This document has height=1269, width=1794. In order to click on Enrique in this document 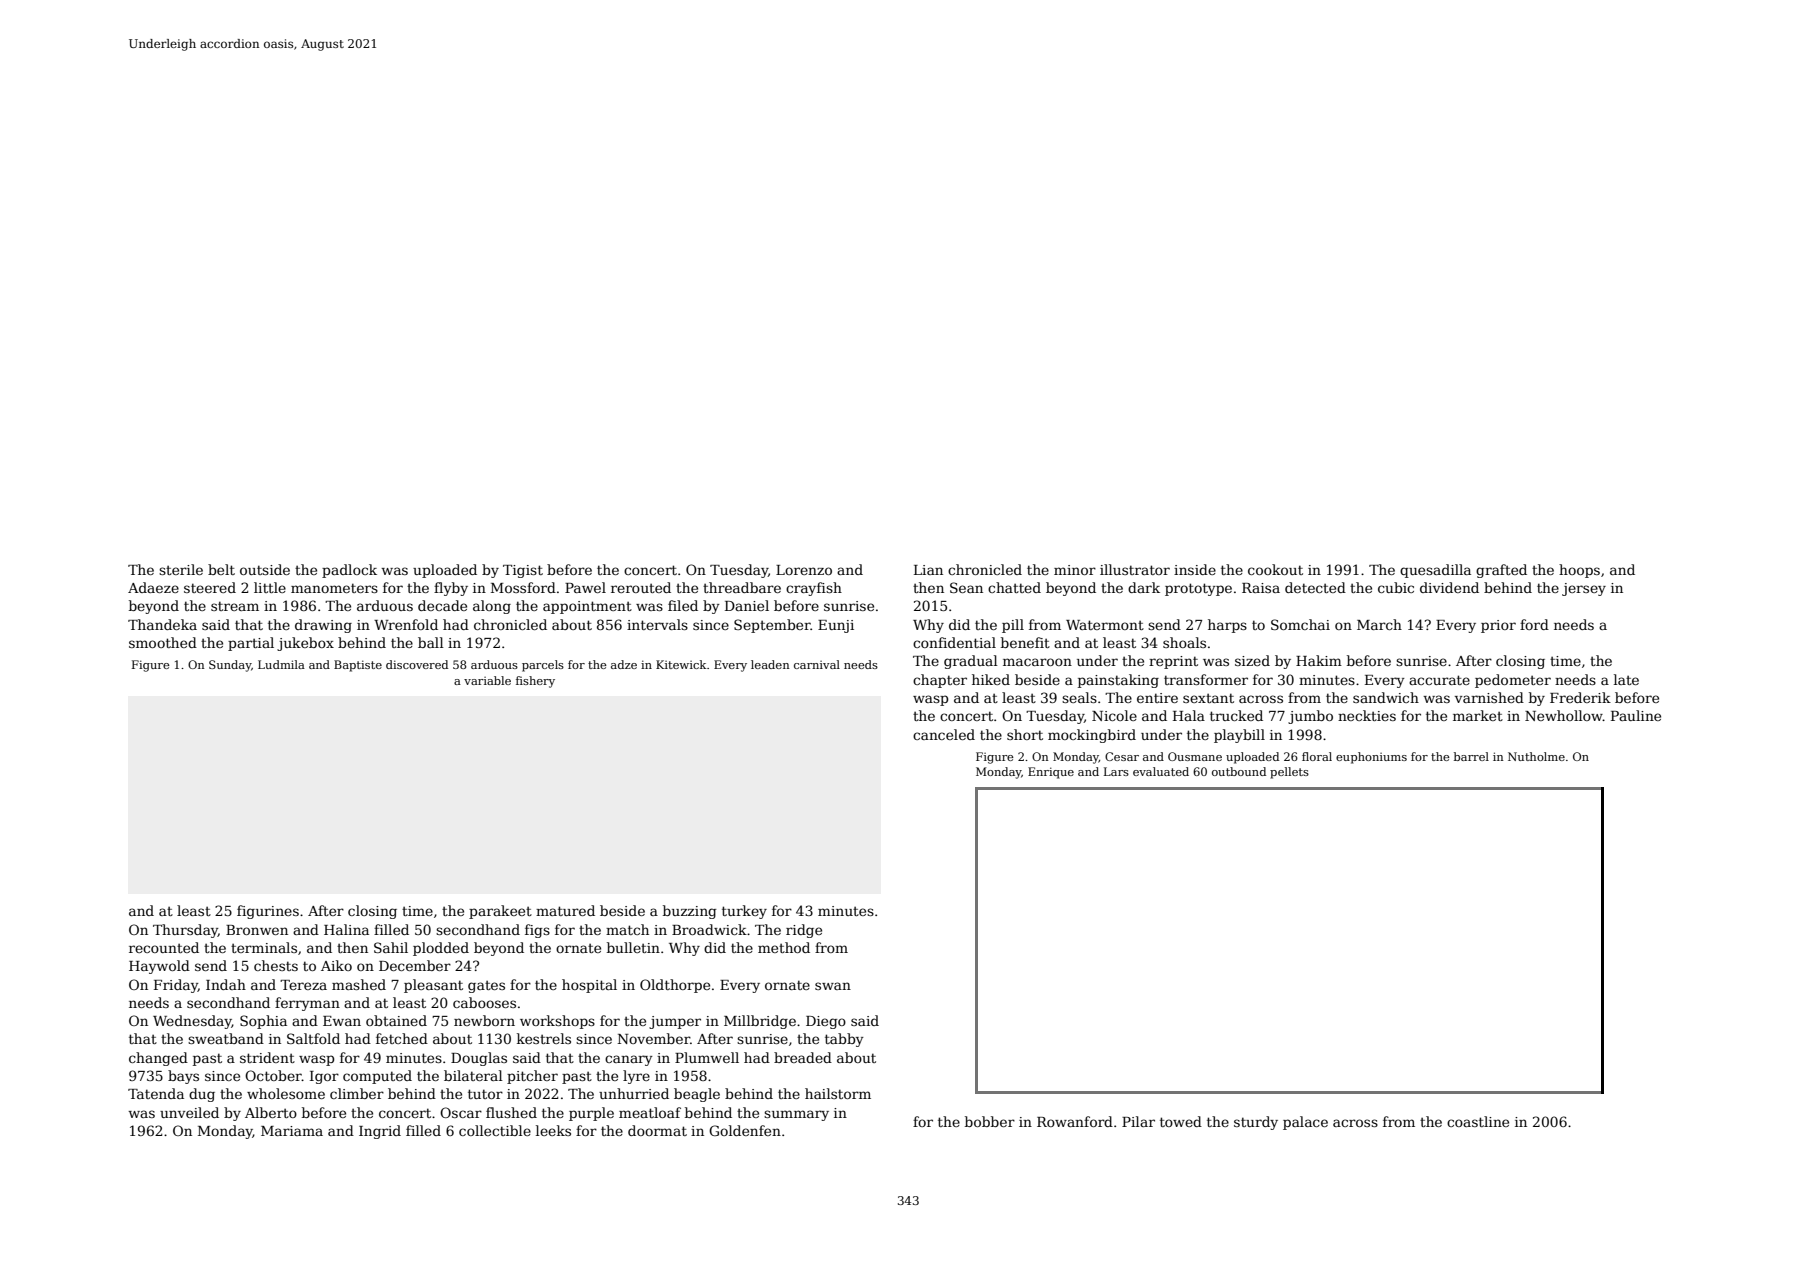, I will do `click(1051, 773)`.
